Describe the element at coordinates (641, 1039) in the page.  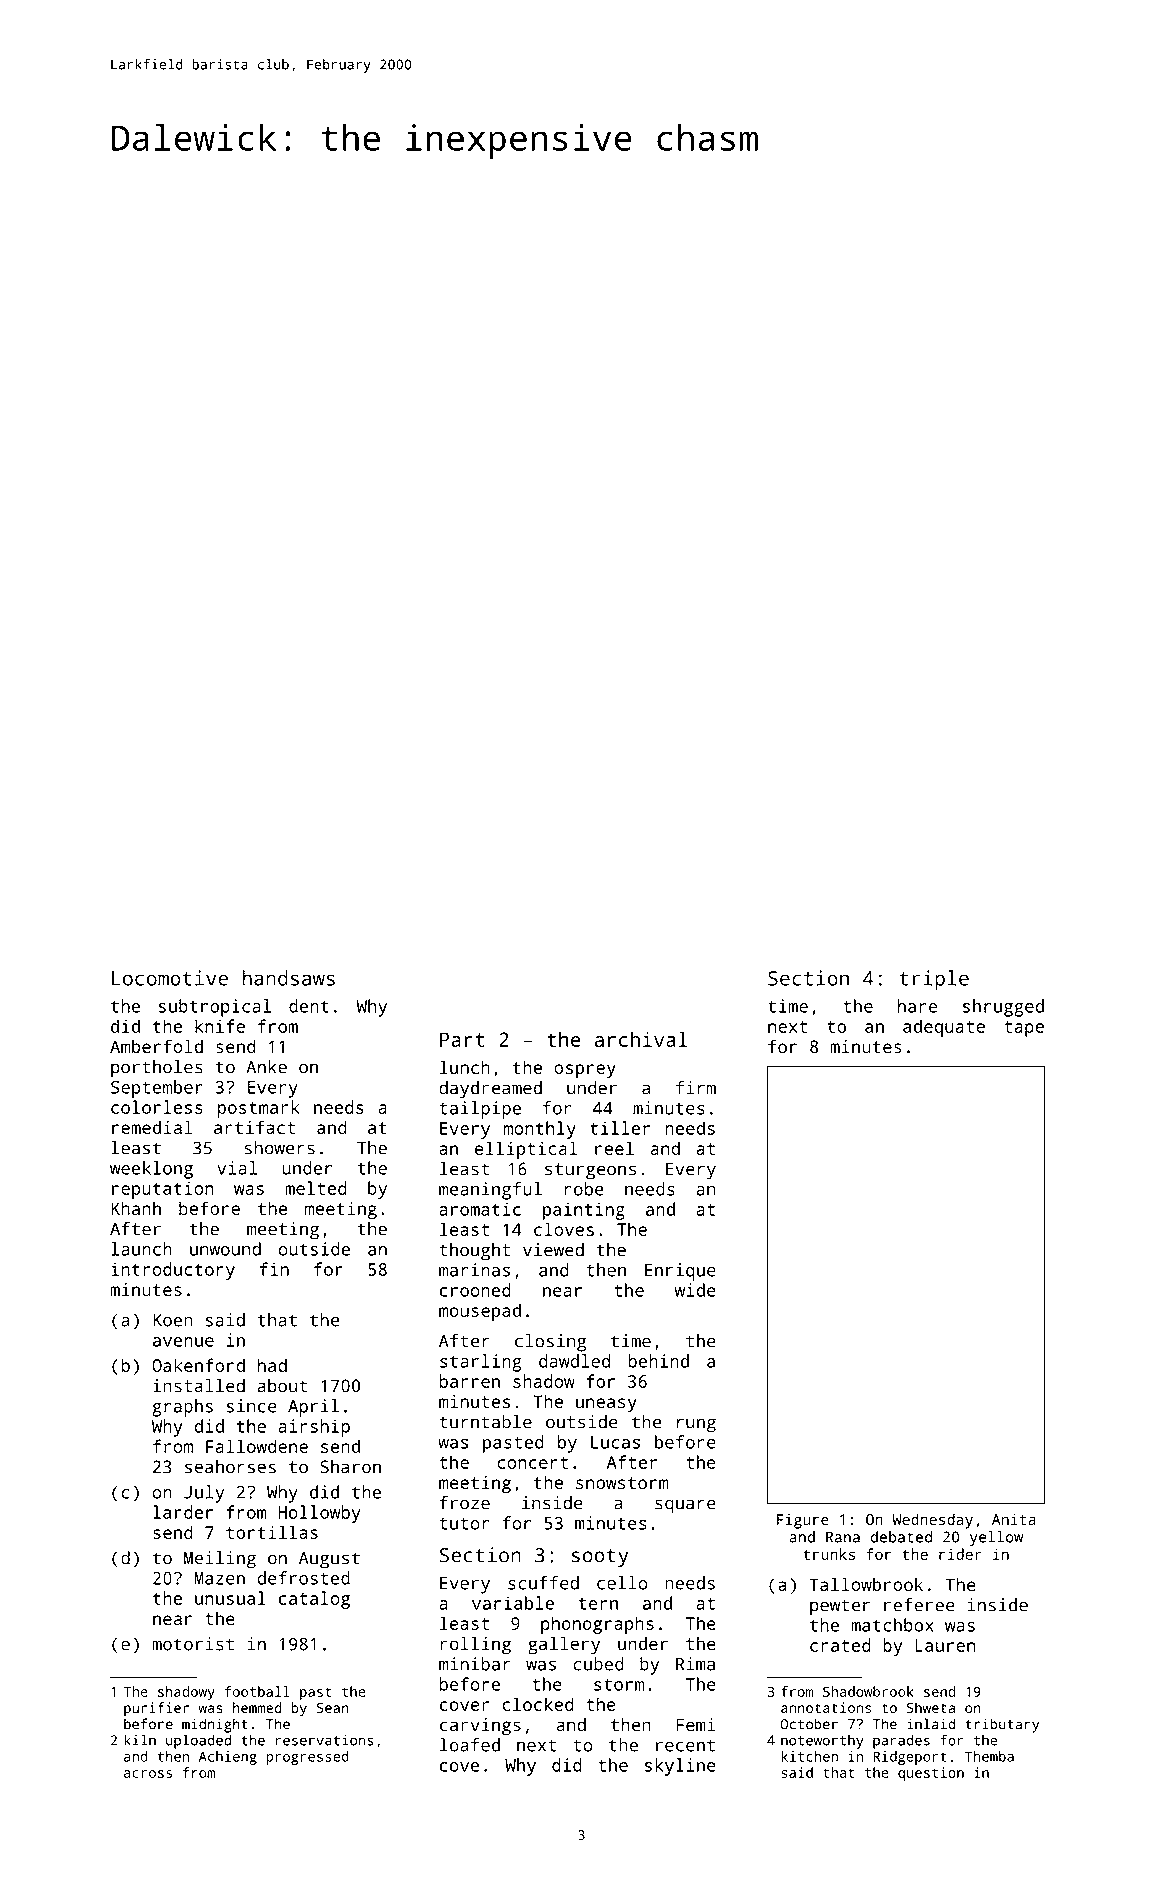
I see `archival` at that location.
